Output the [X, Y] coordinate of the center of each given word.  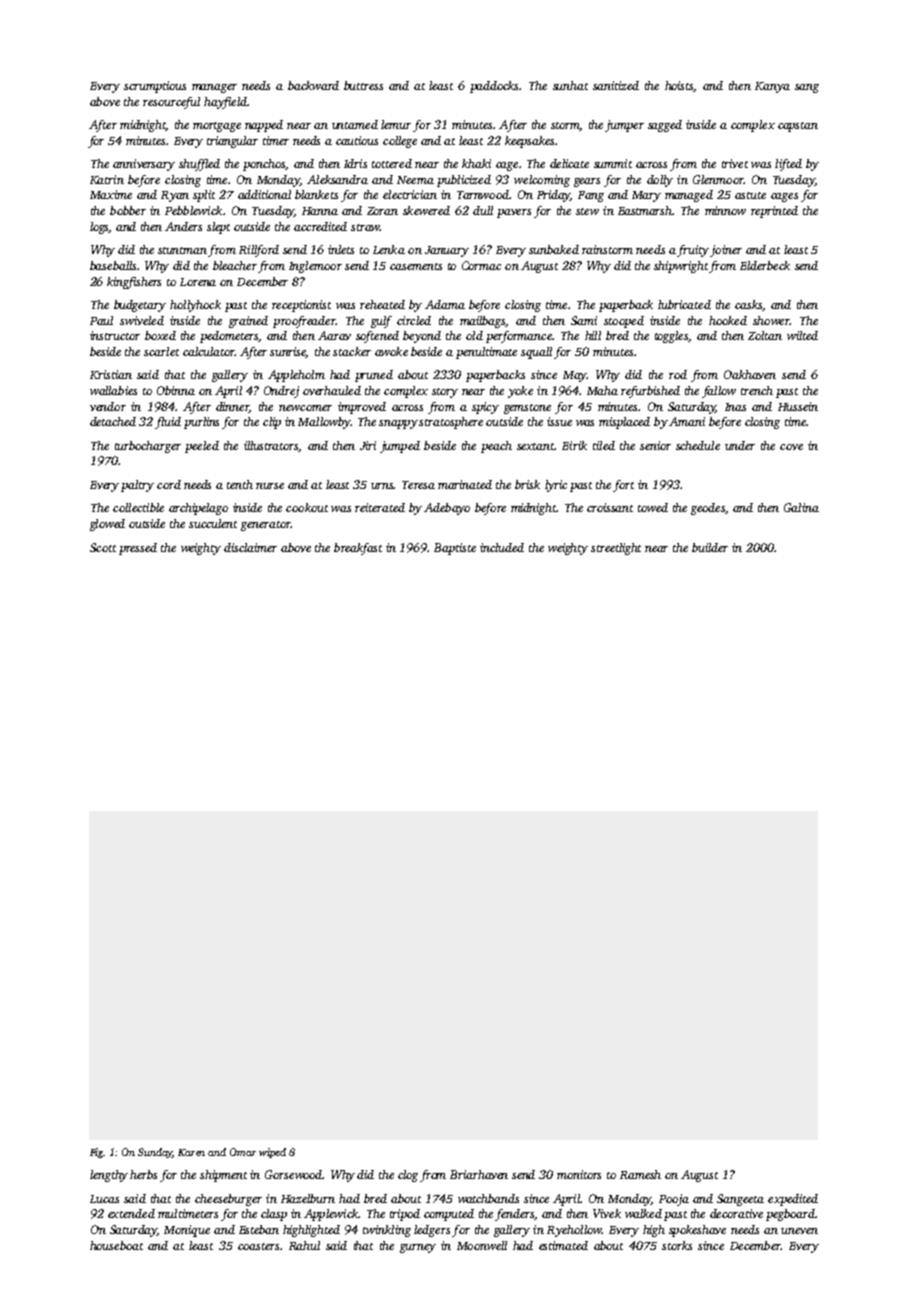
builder [710, 547]
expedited [793, 1200]
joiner [726, 251]
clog [408, 1176]
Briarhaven [479, 1174]
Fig [97, 1153]
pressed [138, 549]
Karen [191, 1152]
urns [382, 486]
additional [264, 194]
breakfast [358, 549]
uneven [799, 1231]
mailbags [482, 322]
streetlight [616, 549]
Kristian [111, 374]
